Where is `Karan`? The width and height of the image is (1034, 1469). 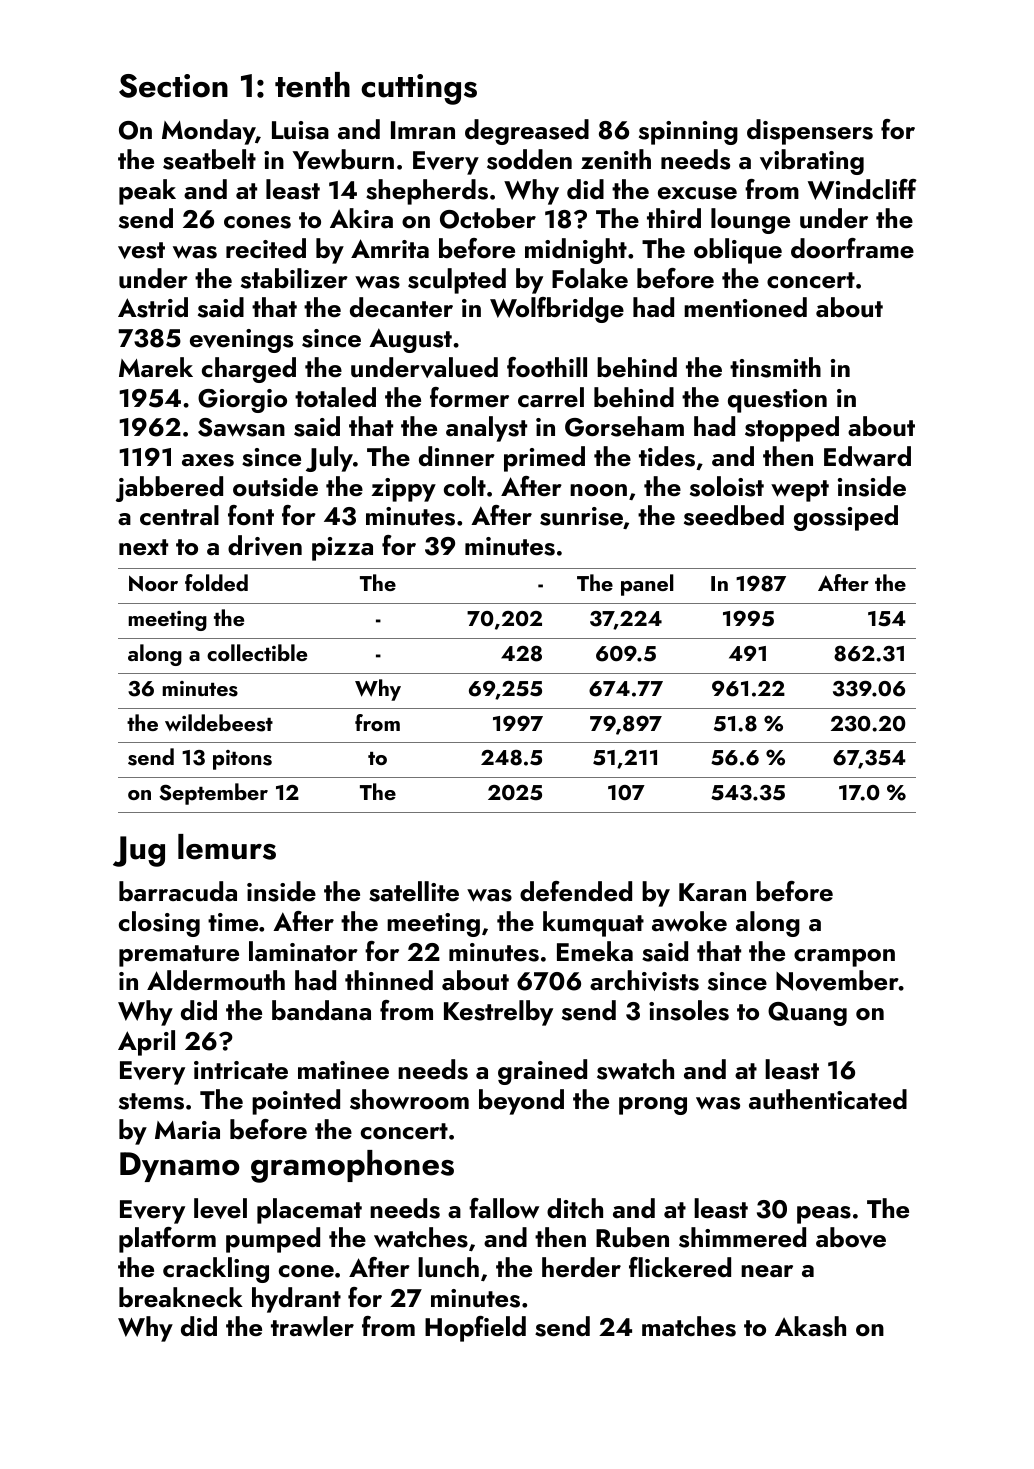
Karan is located at coordinates (712, 892).
